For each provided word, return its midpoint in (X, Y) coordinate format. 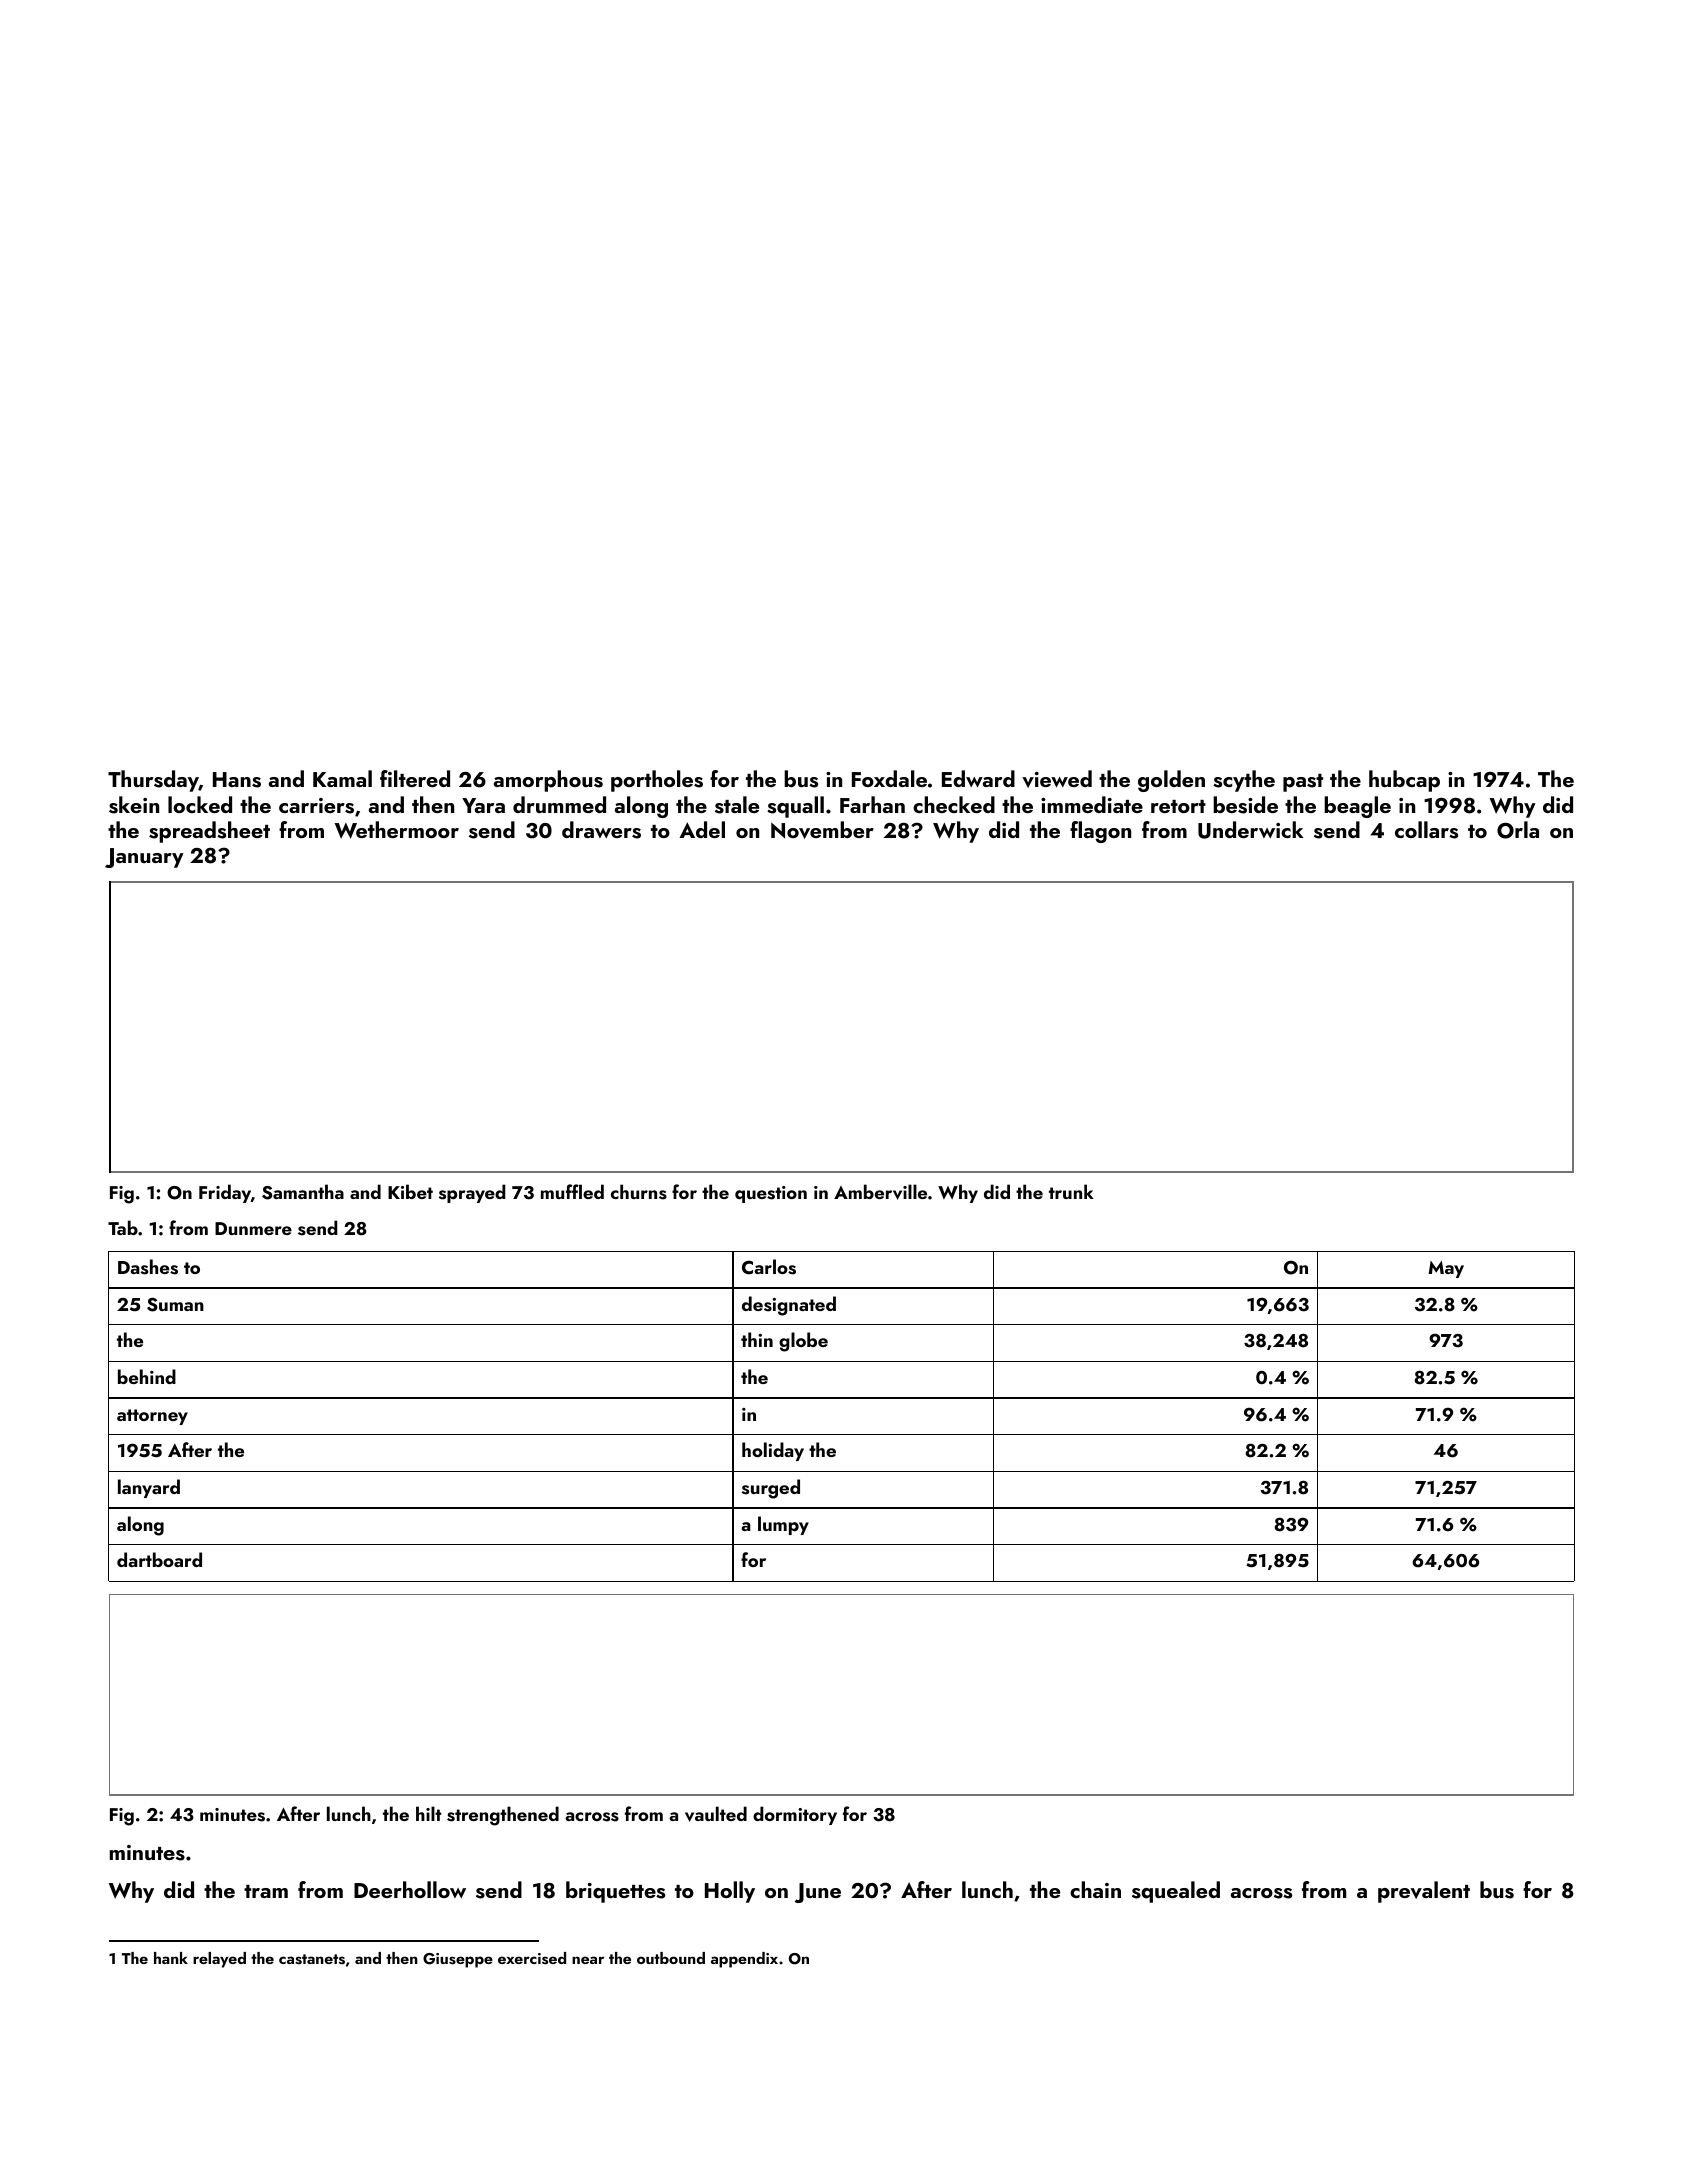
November (822, 830)
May (1446, 1269)
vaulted (716, 1814)
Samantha (303, 1192)
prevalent (1424, 1892)
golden (1171, 781)
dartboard (159, 1559)
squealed (1176, 1892)
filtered (415, 778)
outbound (671, 1958)
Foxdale (889, 778)
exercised (532, 1958)
